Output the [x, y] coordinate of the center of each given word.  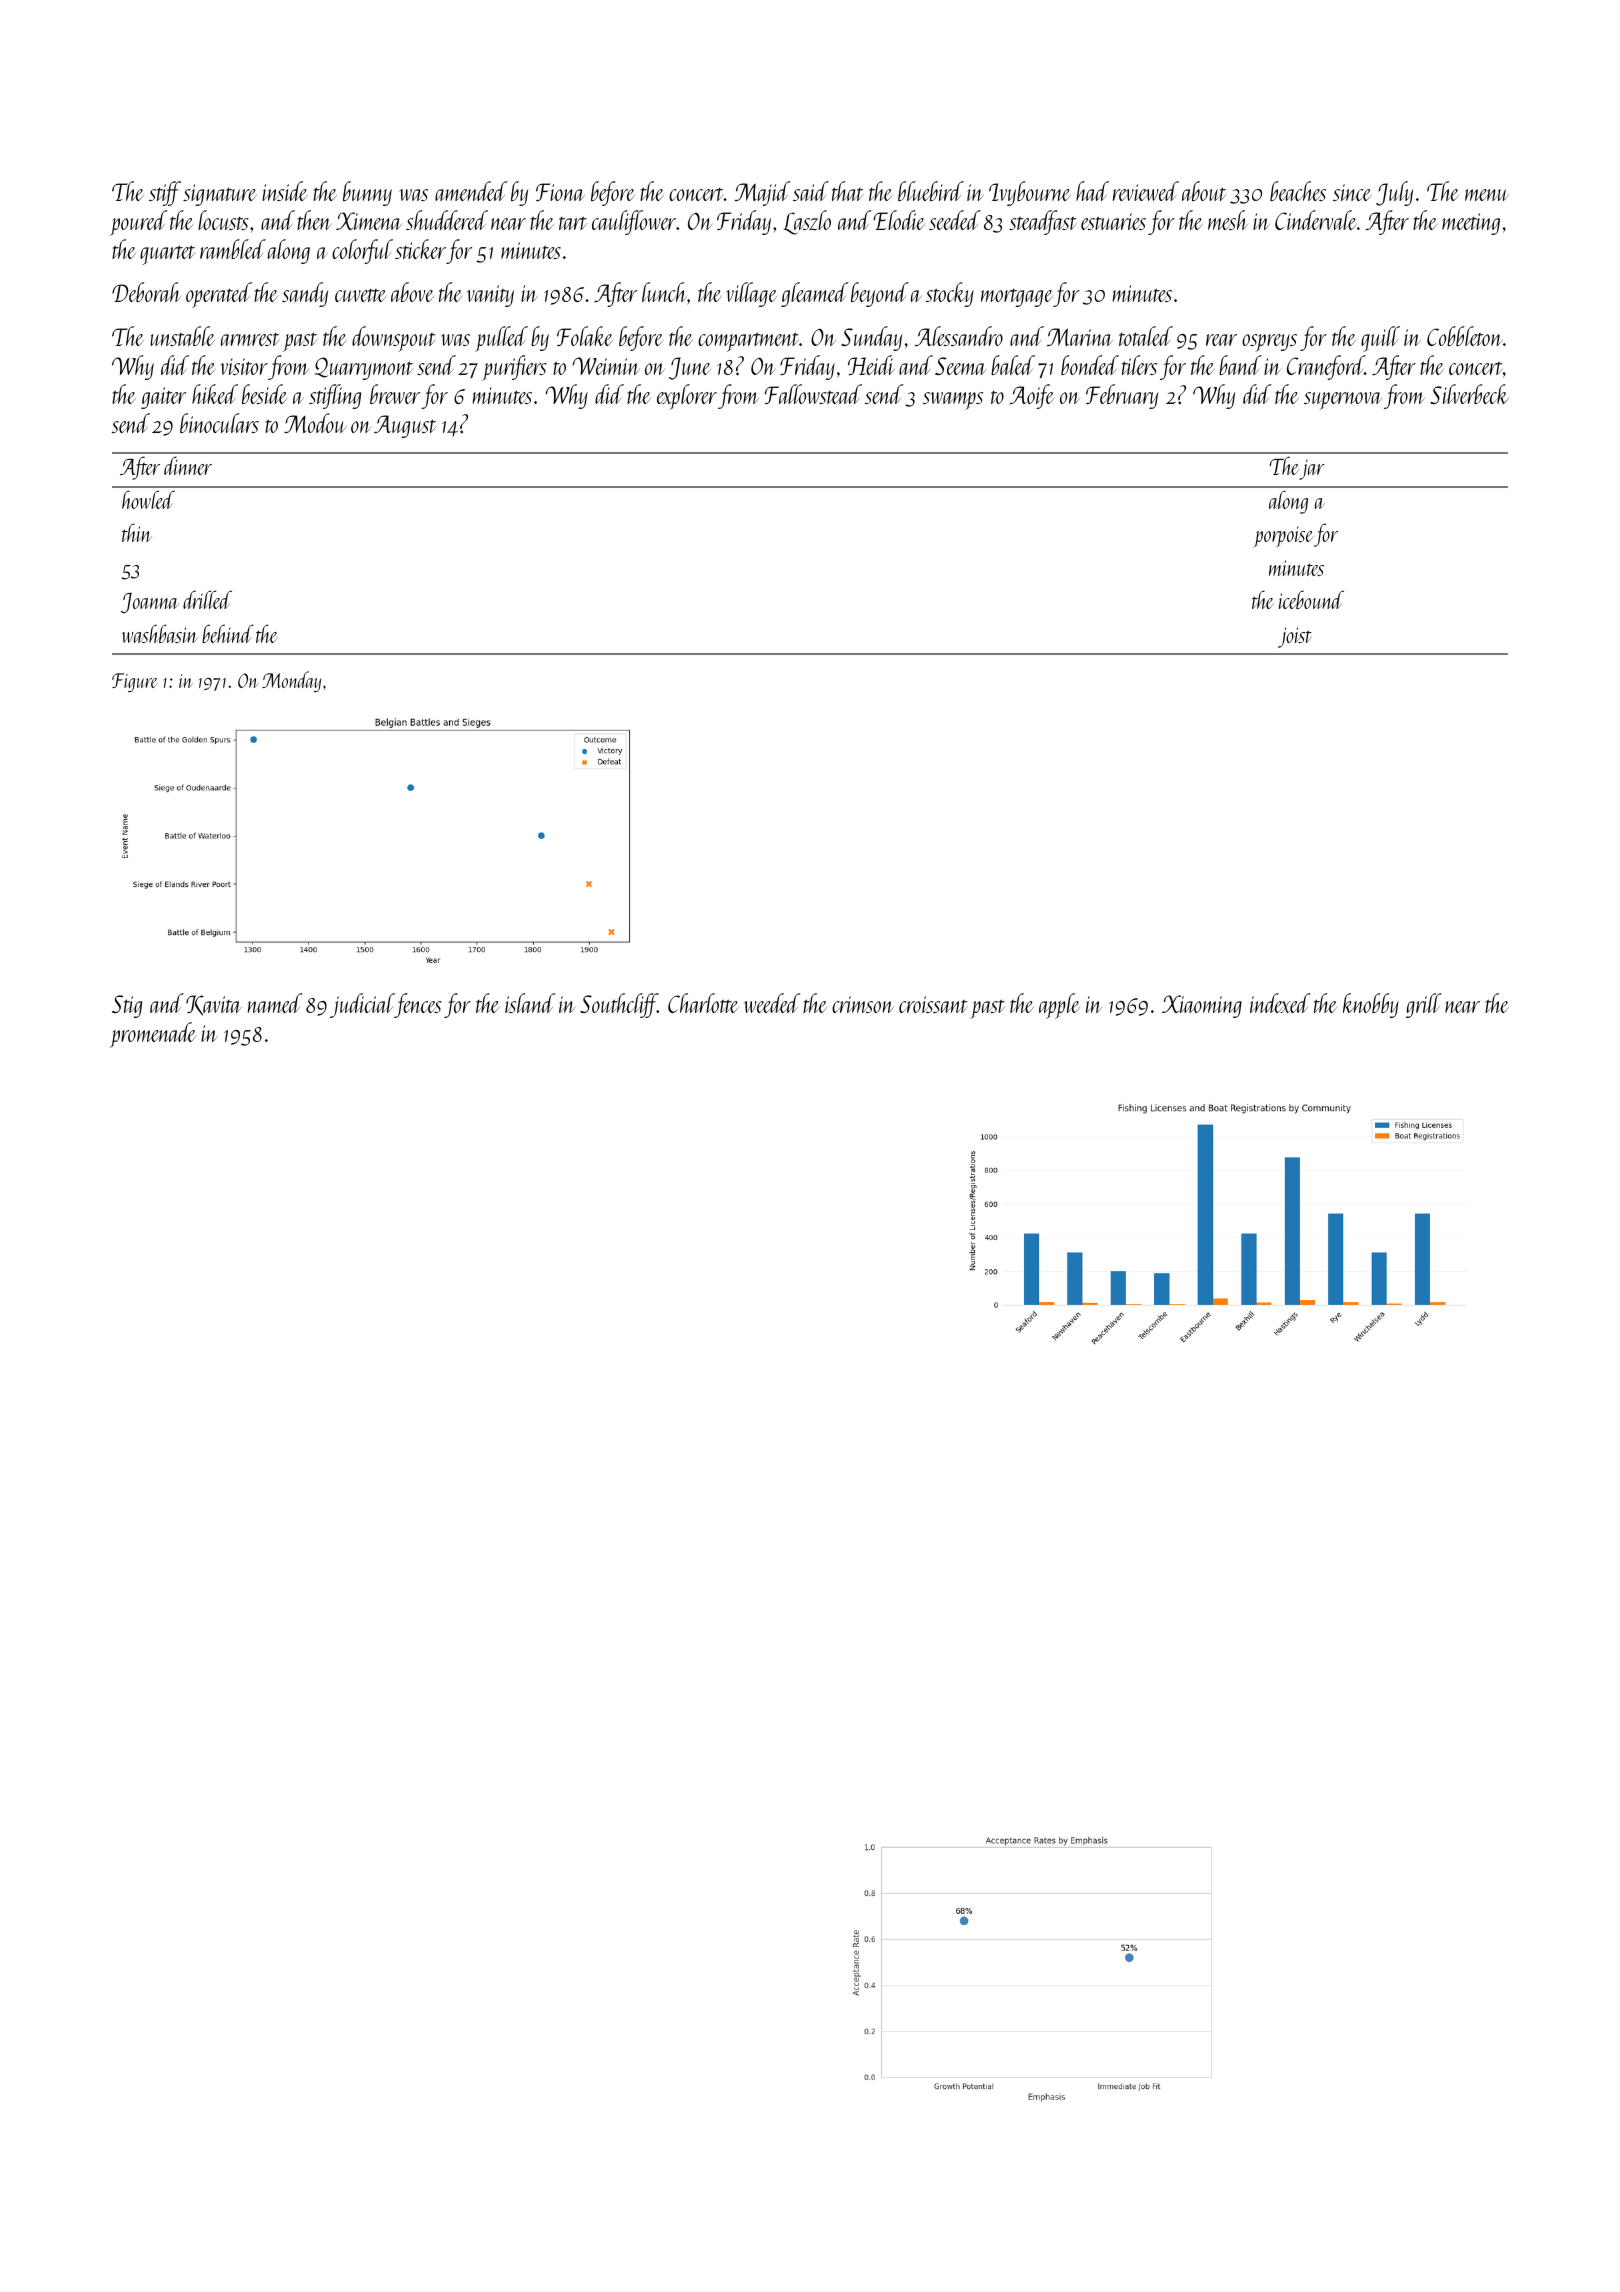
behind [228, 633]
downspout [394, 339]
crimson [863, 1004]
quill [1380, 339]
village [751, 294]
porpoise [1284, 537]
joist [1295, 637]
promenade [153, 1035]
